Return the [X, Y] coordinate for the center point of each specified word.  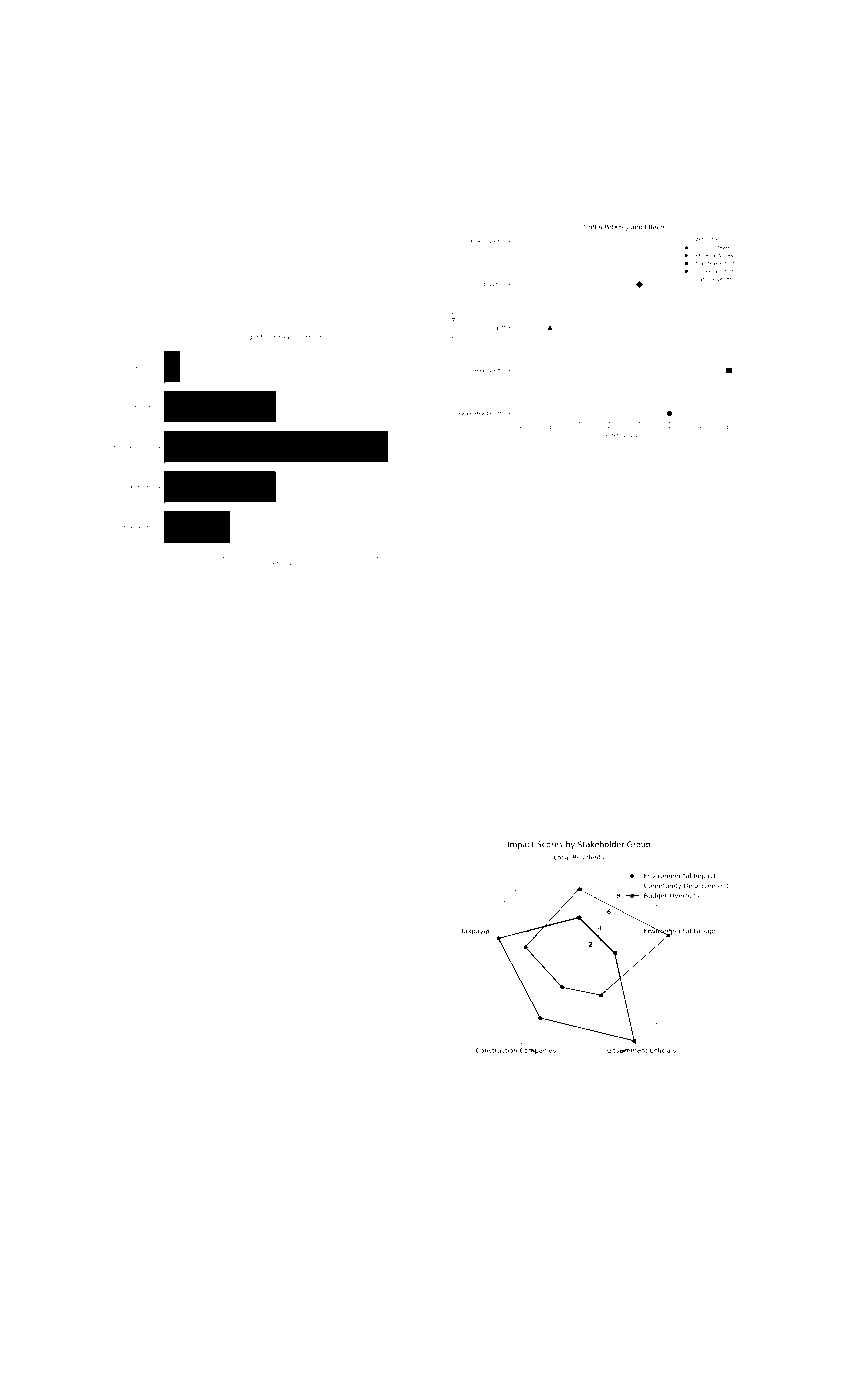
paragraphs [127, 1296]
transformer [480, 558]
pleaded [343, 223]
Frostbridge [269, 642]
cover [263, 236]
